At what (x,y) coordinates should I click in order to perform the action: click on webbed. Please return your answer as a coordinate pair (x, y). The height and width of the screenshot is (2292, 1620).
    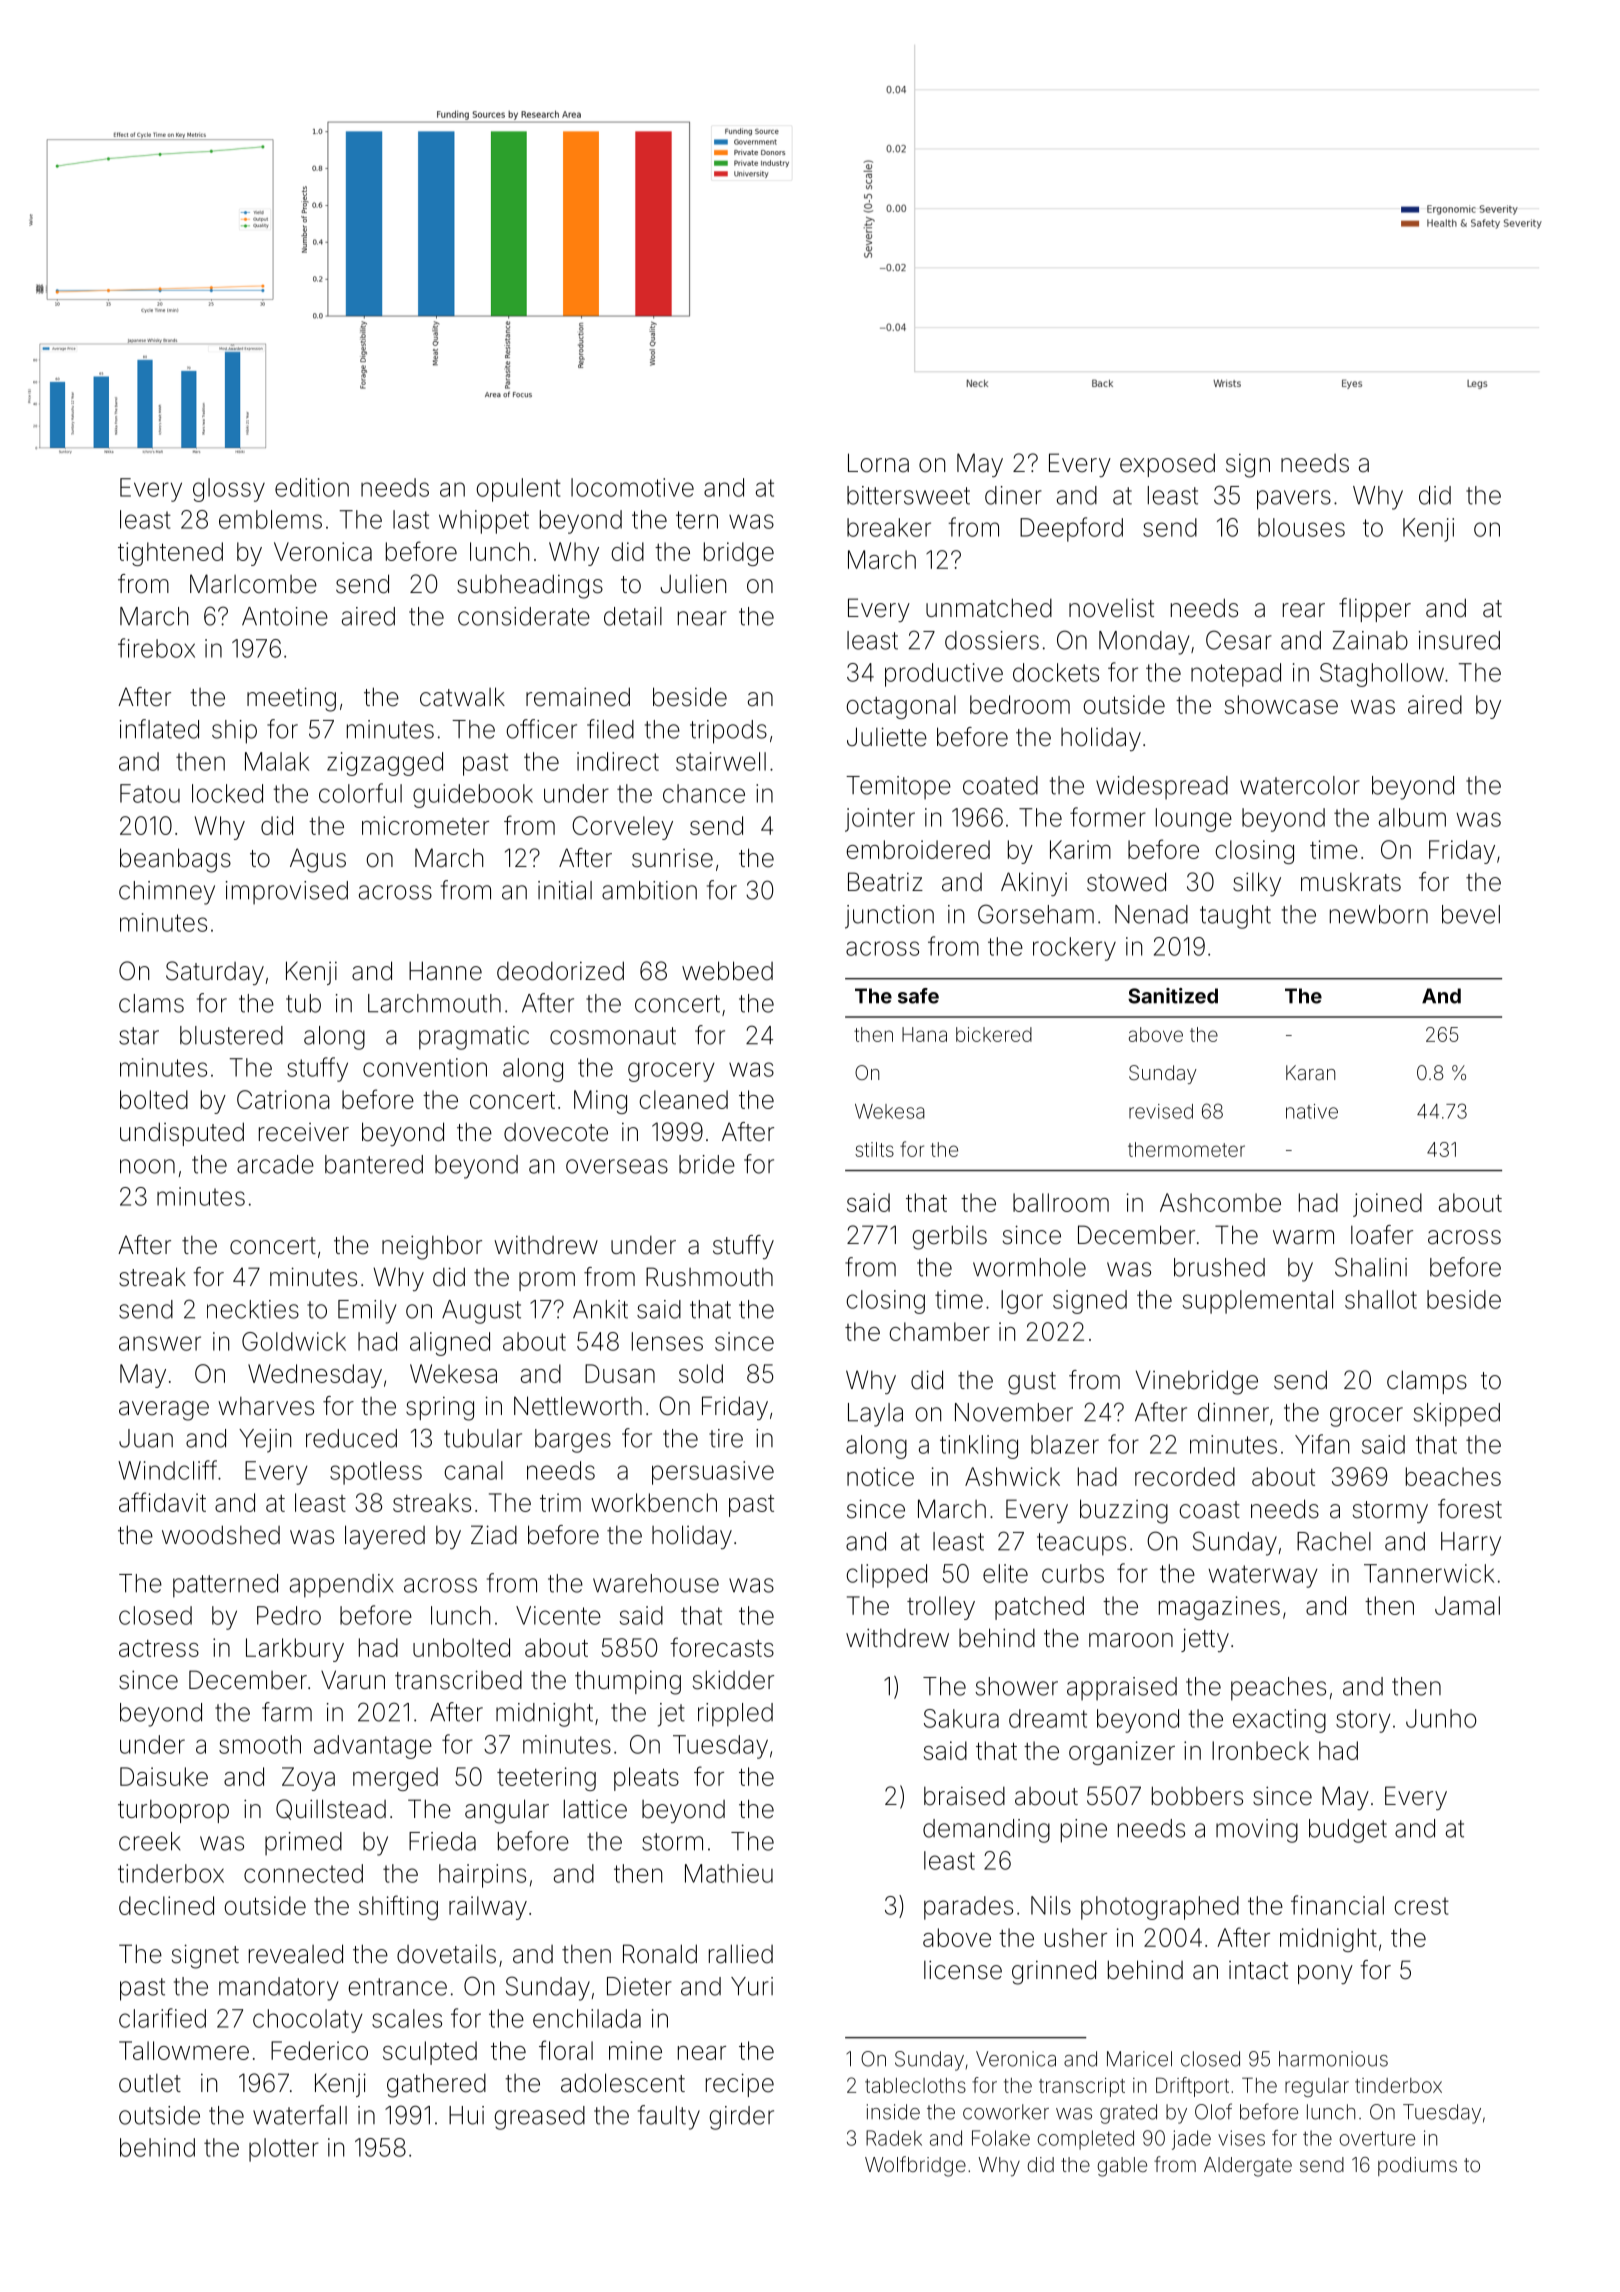
    Looking at the image, I should click on (727, 971).
